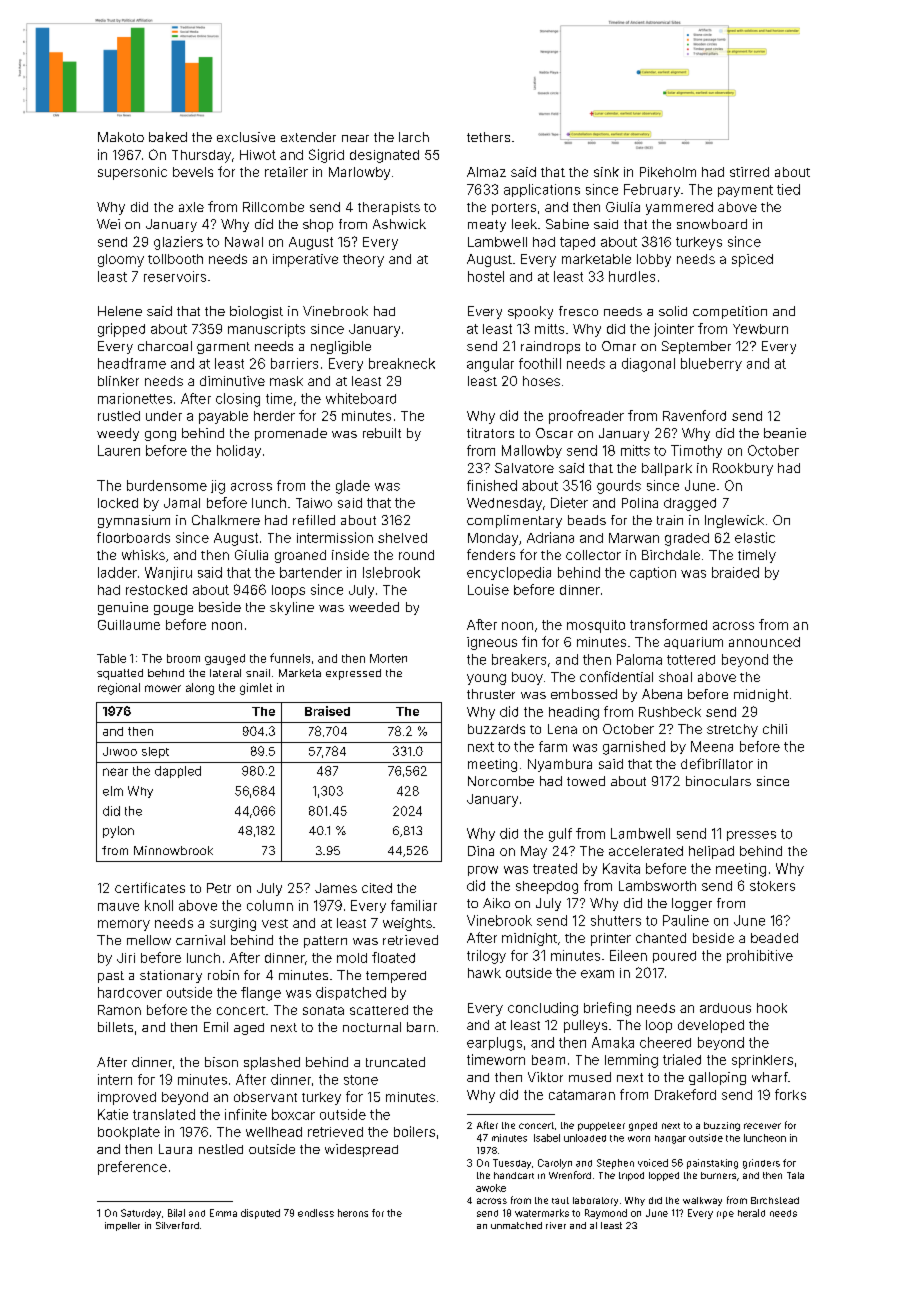 Image resolution: width=908 pixels, height=1316 pixels. Describe the element at coordinates (751, 1213) in the screenshot. I see `herald` at that location.
